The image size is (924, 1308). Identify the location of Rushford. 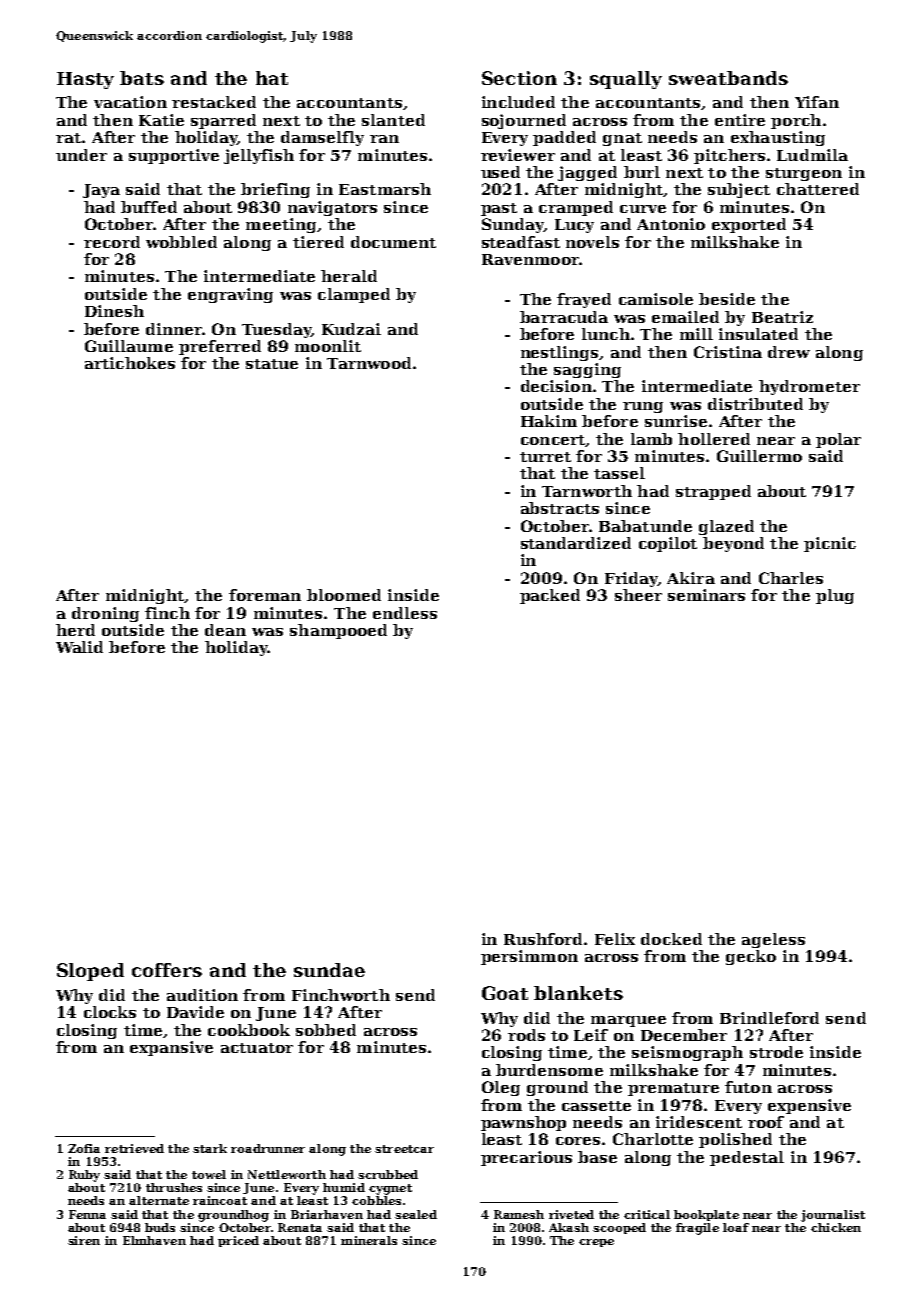
(543, 939).
